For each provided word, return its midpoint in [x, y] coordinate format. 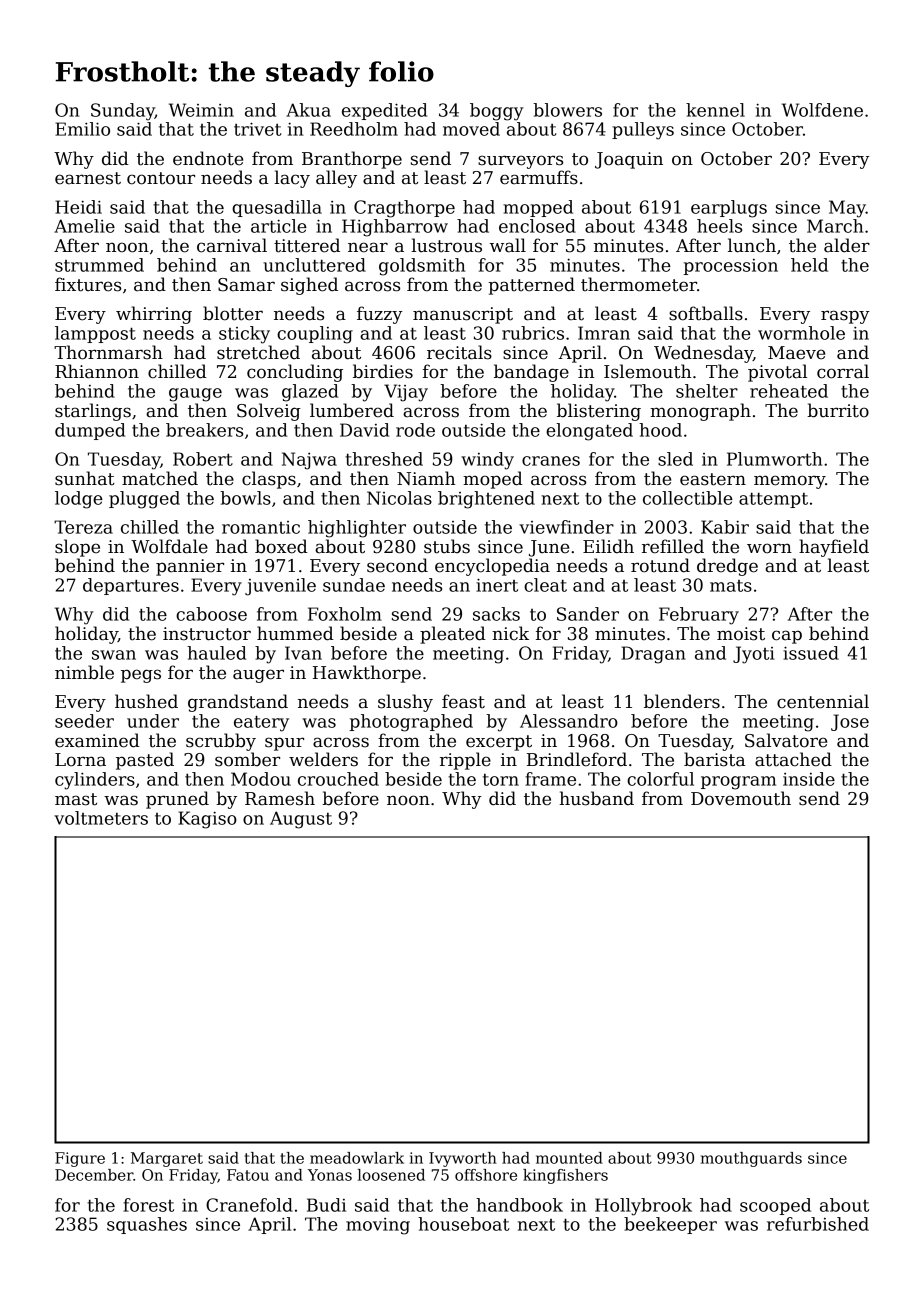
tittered [307, 245]
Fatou [248, 1175]
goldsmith [422, 267]
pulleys [643, 131]
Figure [80, 1159]
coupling [315, 335]
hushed [146, 701]
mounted [569, 1158]
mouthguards [751, 1159]
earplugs [729, 209]
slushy [405, 703]
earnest [88, 178]
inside [809, 779]
